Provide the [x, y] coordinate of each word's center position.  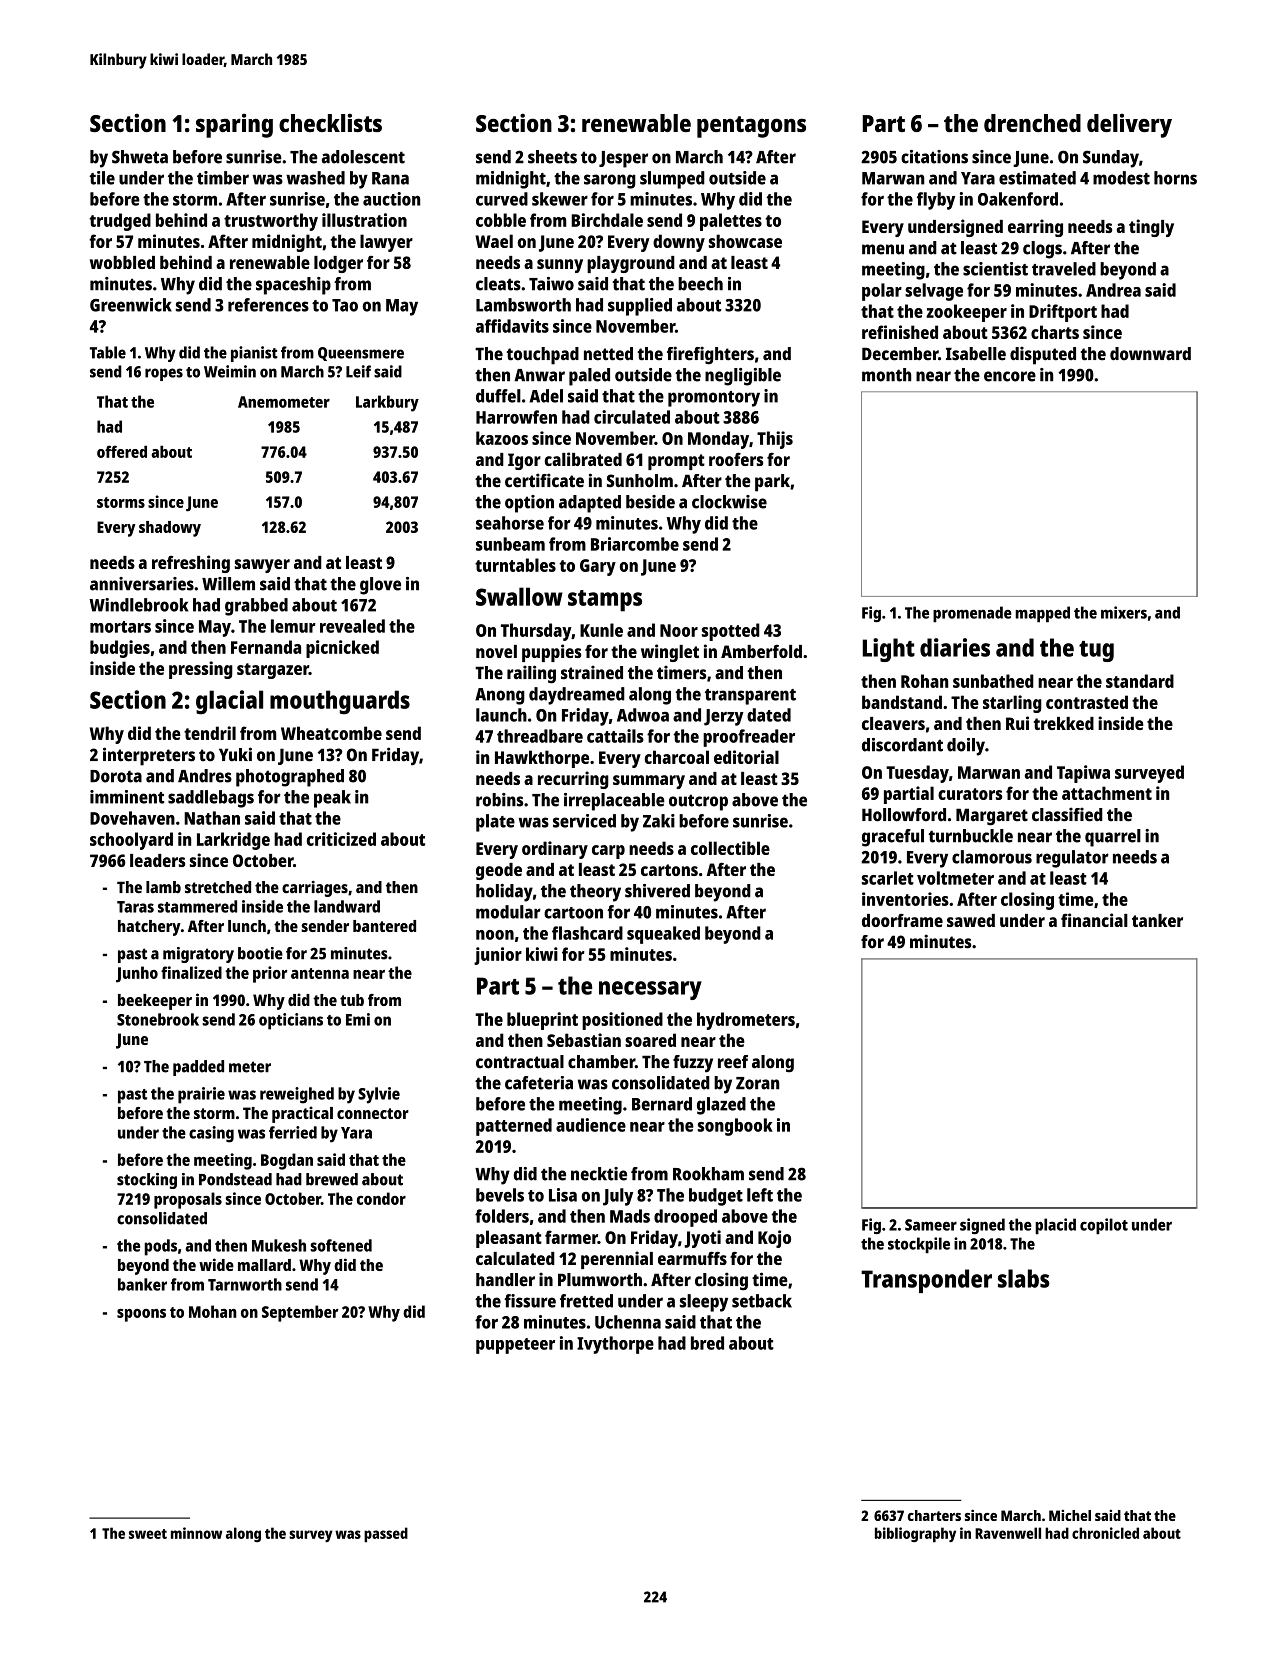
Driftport [1063, 313]
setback [762, 1301]
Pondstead [235, 1179]
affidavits [512, 326]
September [300, 1313]
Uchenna [628, 1322]
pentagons [751, 127]
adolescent [363, 157]
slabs [1024, 1278]
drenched [1032, 123]
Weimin [230, 371]
